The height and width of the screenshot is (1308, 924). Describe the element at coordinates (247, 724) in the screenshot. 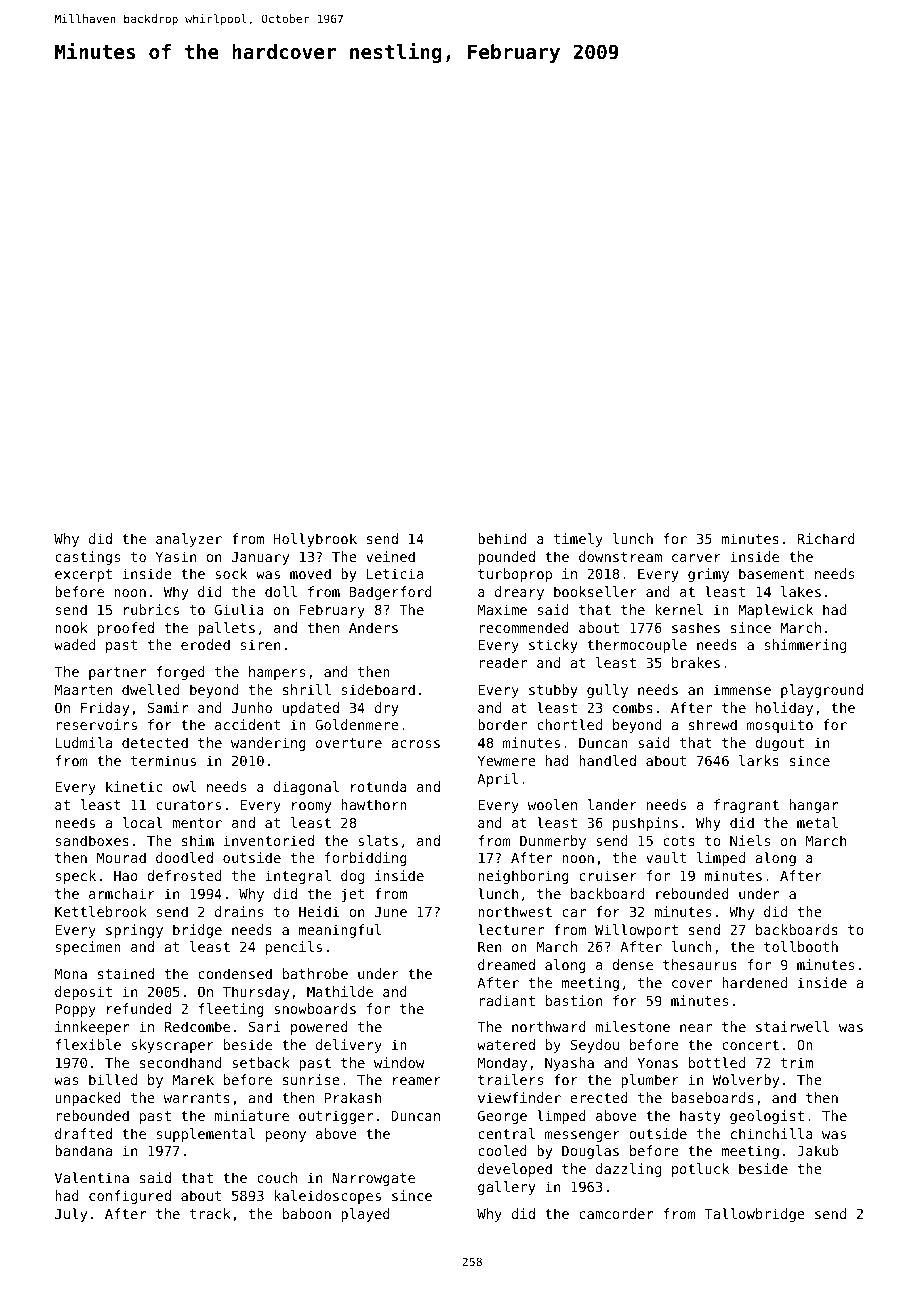

I see `accident` at that location.
